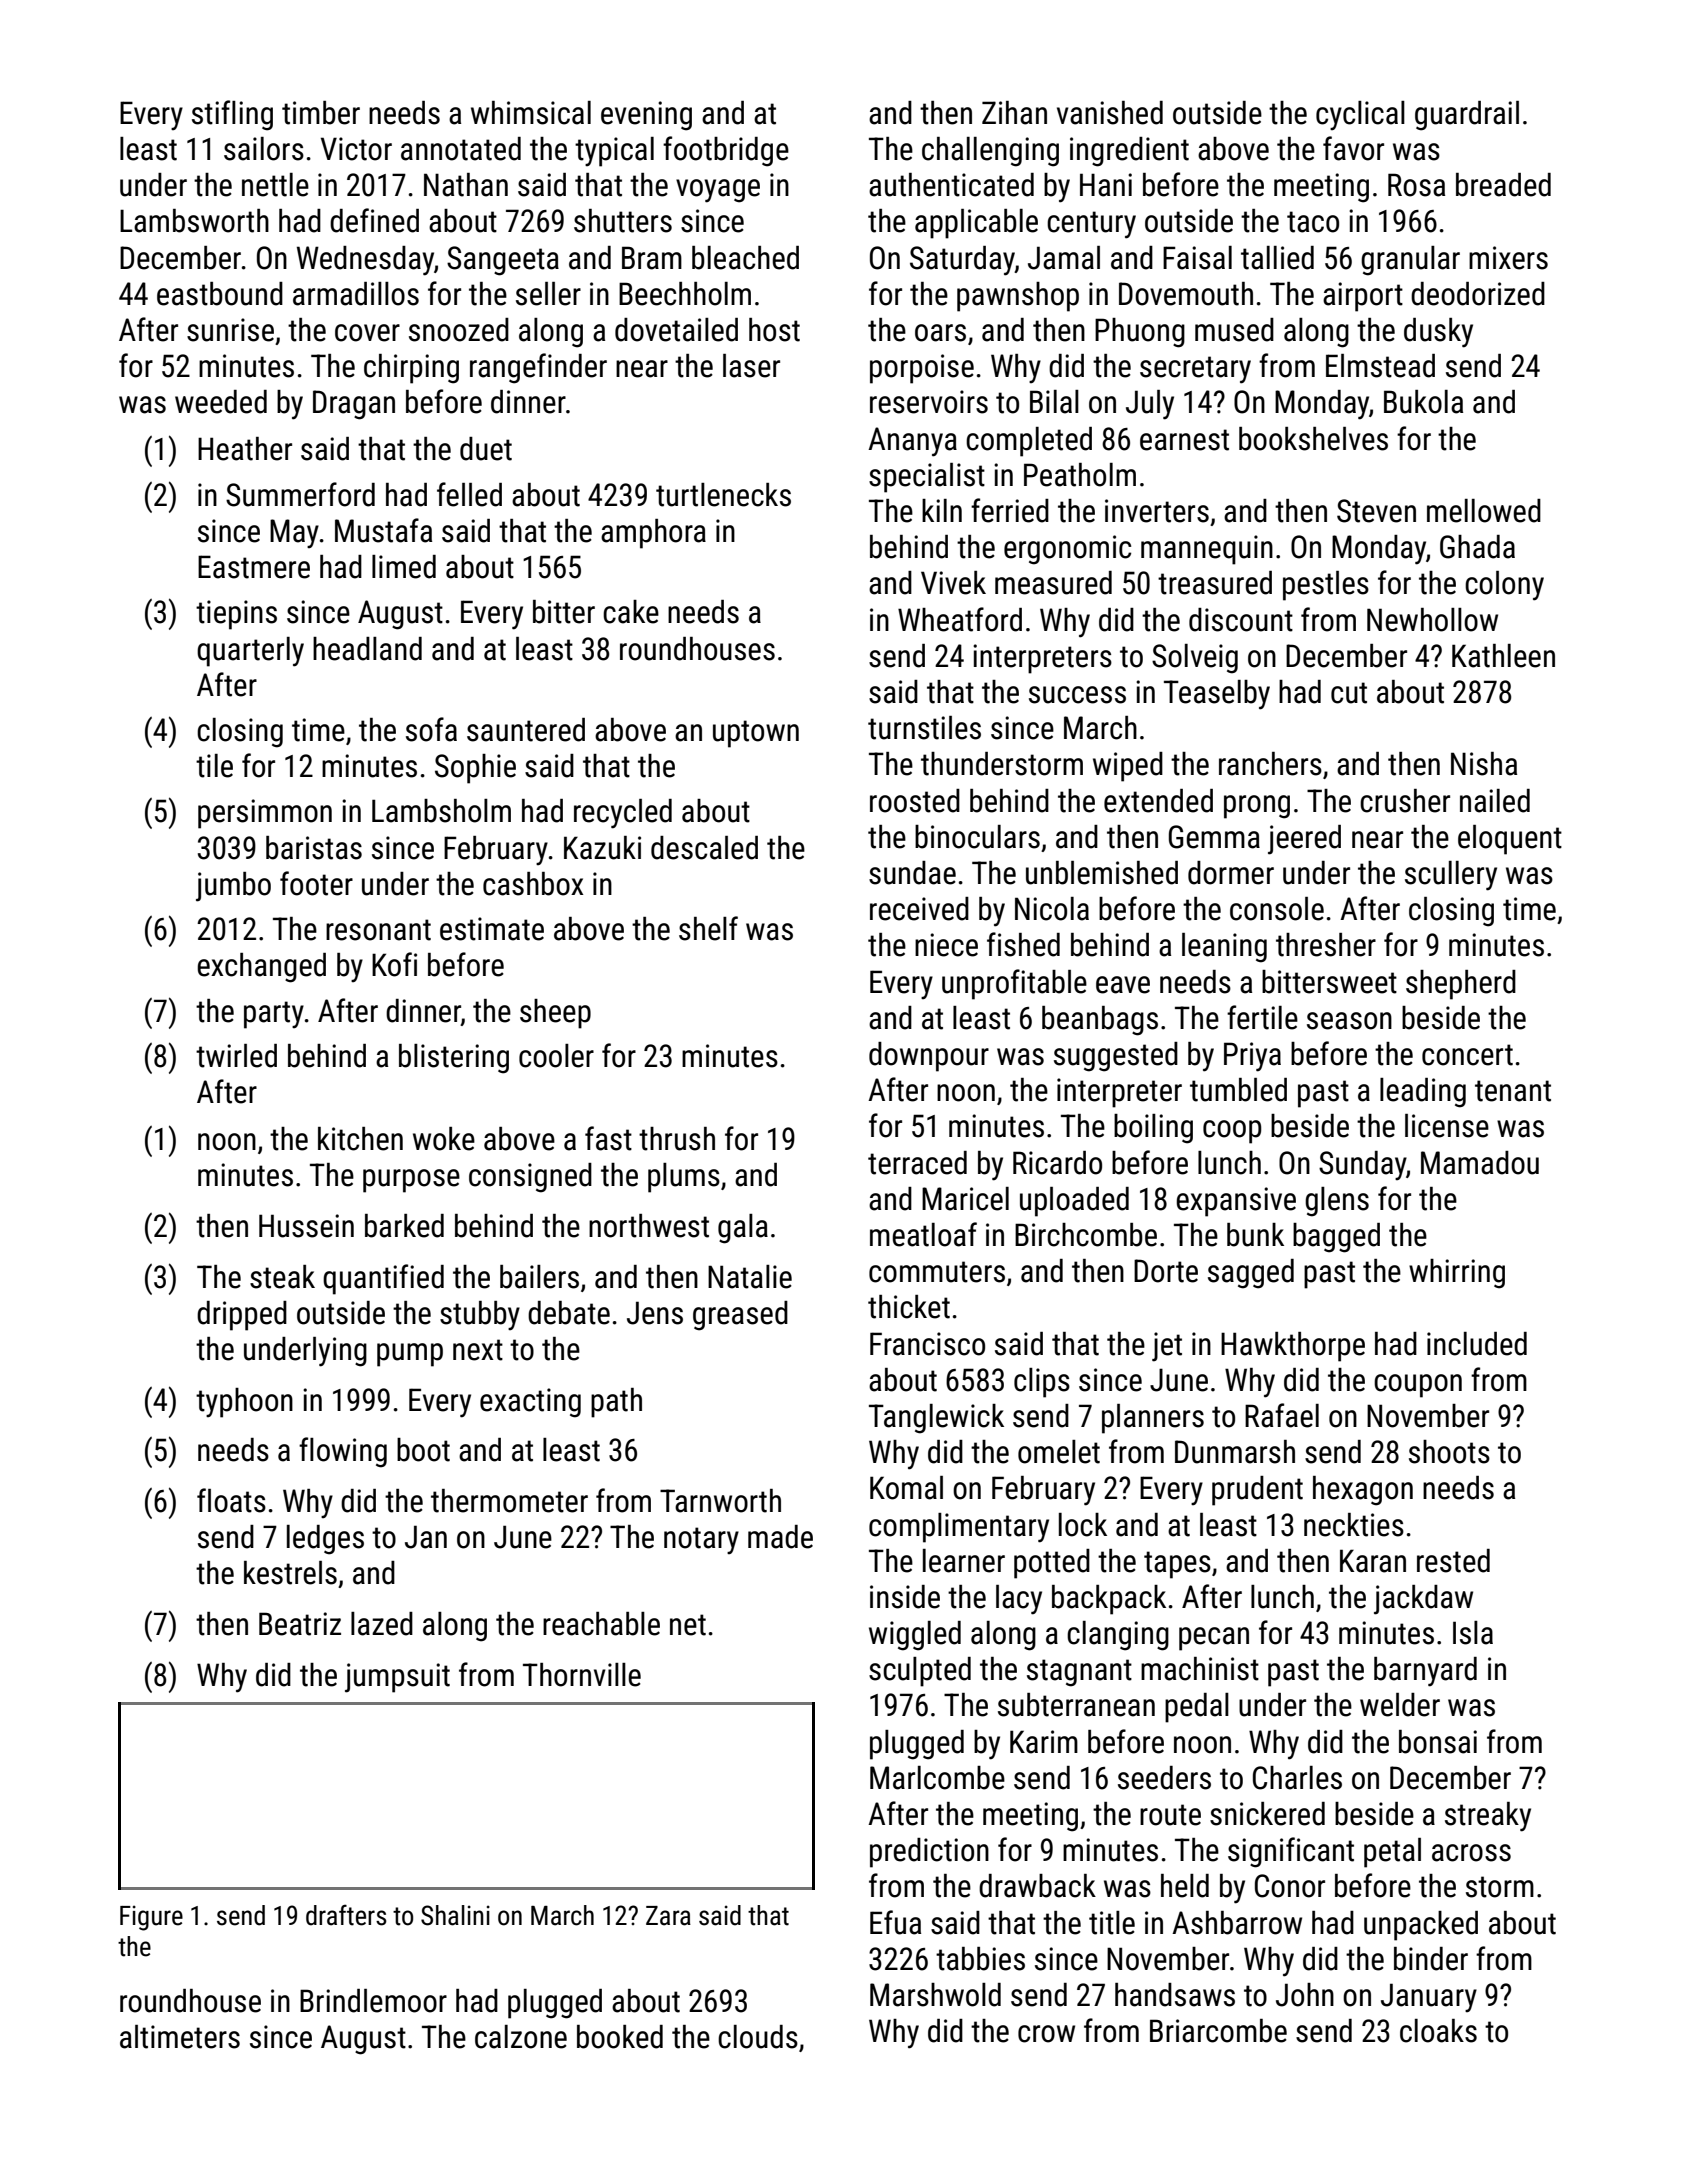  Describe the element at coordinates (1232, 1132) in the screenshot. I see `coop` at that location.
